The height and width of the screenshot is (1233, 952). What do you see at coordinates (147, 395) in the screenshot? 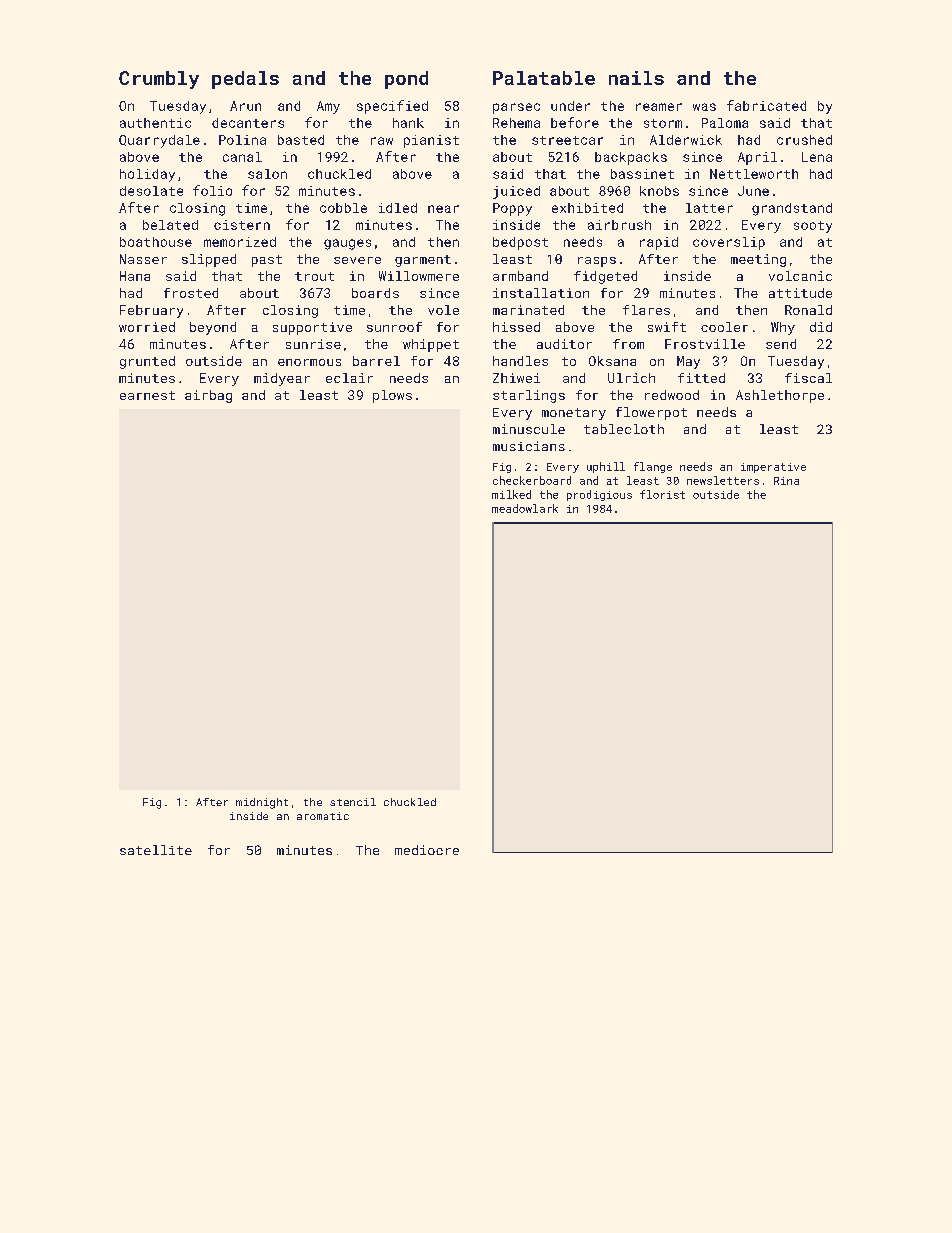
I see `earnest` at bounding box center [147, 395].
